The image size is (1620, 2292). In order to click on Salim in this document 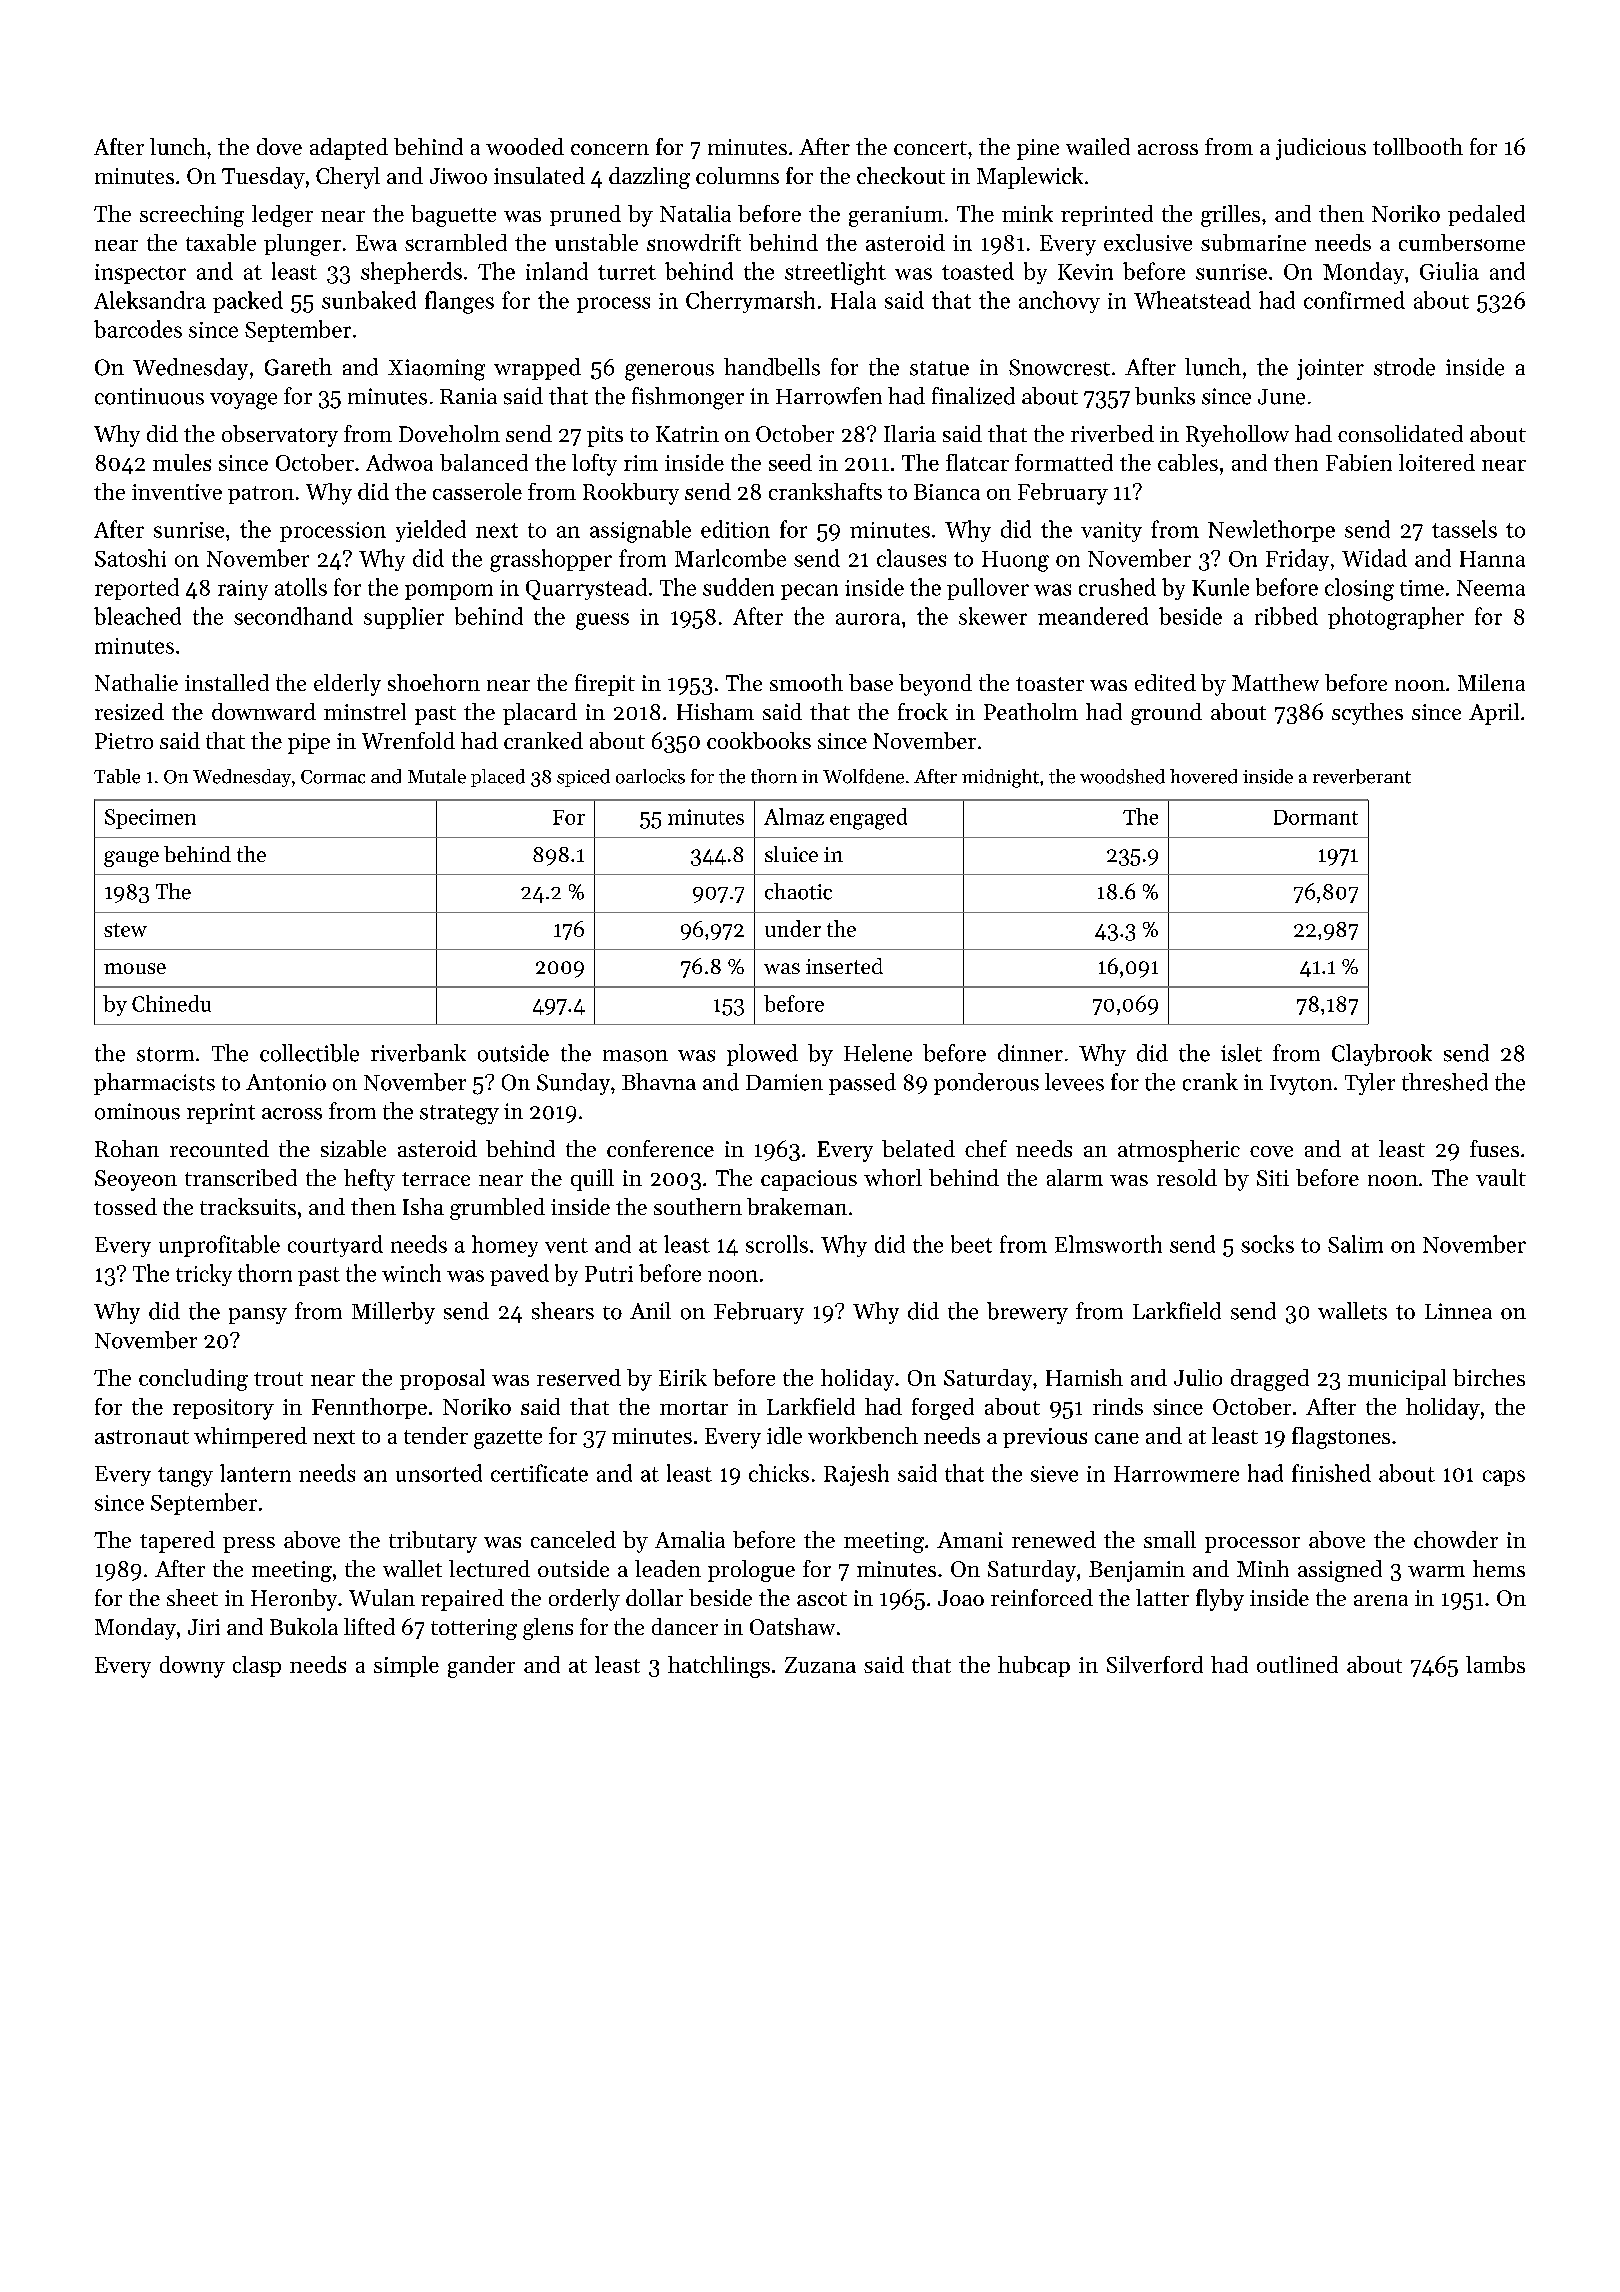, I will do `click(1355, 1244)`.
